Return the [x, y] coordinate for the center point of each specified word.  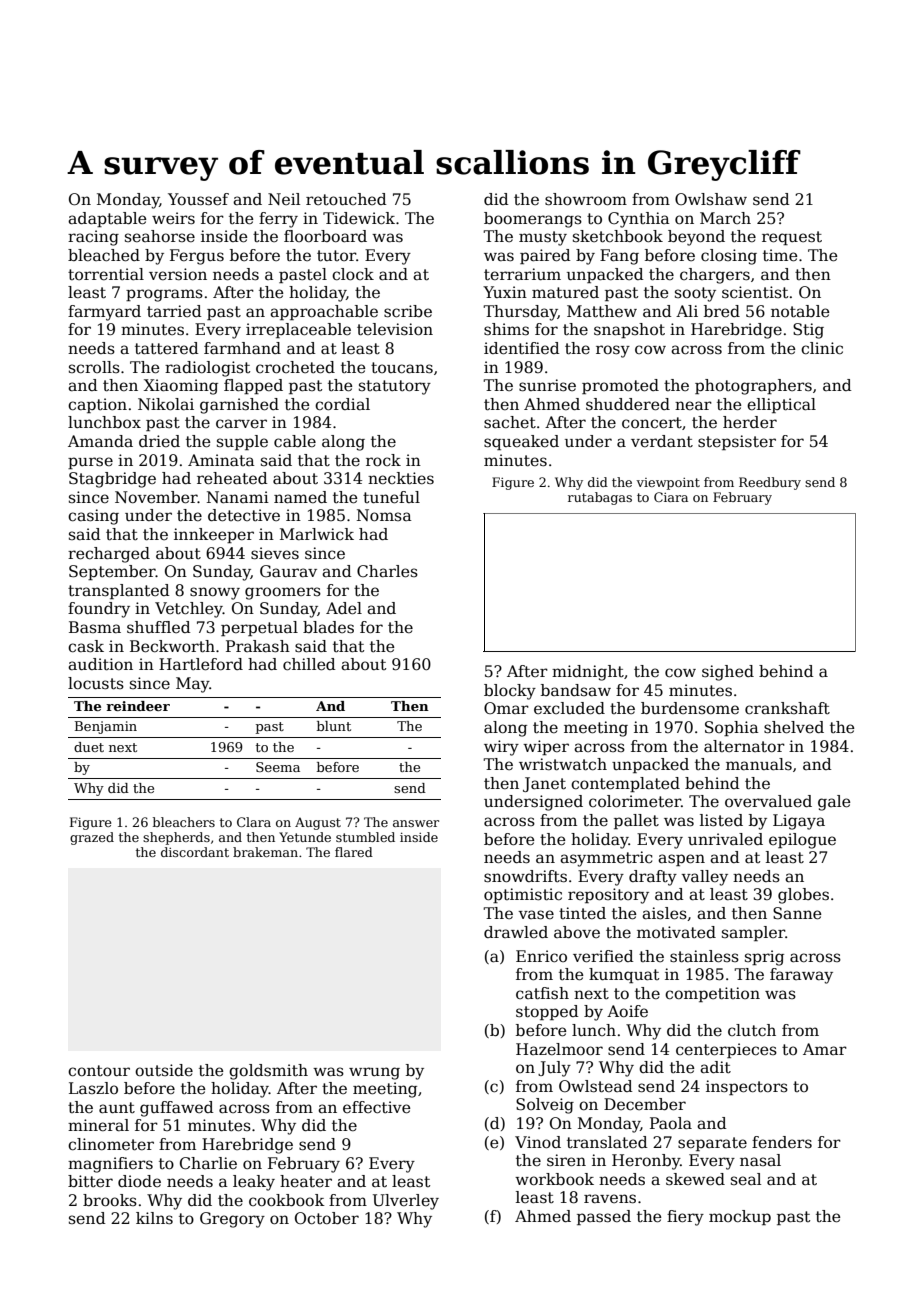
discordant [195, 852]
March [725, 218]
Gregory [232, 1220]
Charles [387, 571]
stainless [704, 956]
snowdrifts [525, 876]
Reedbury [770, 483]
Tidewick [359, 218]
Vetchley [189, 610]
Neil [284, 199]
